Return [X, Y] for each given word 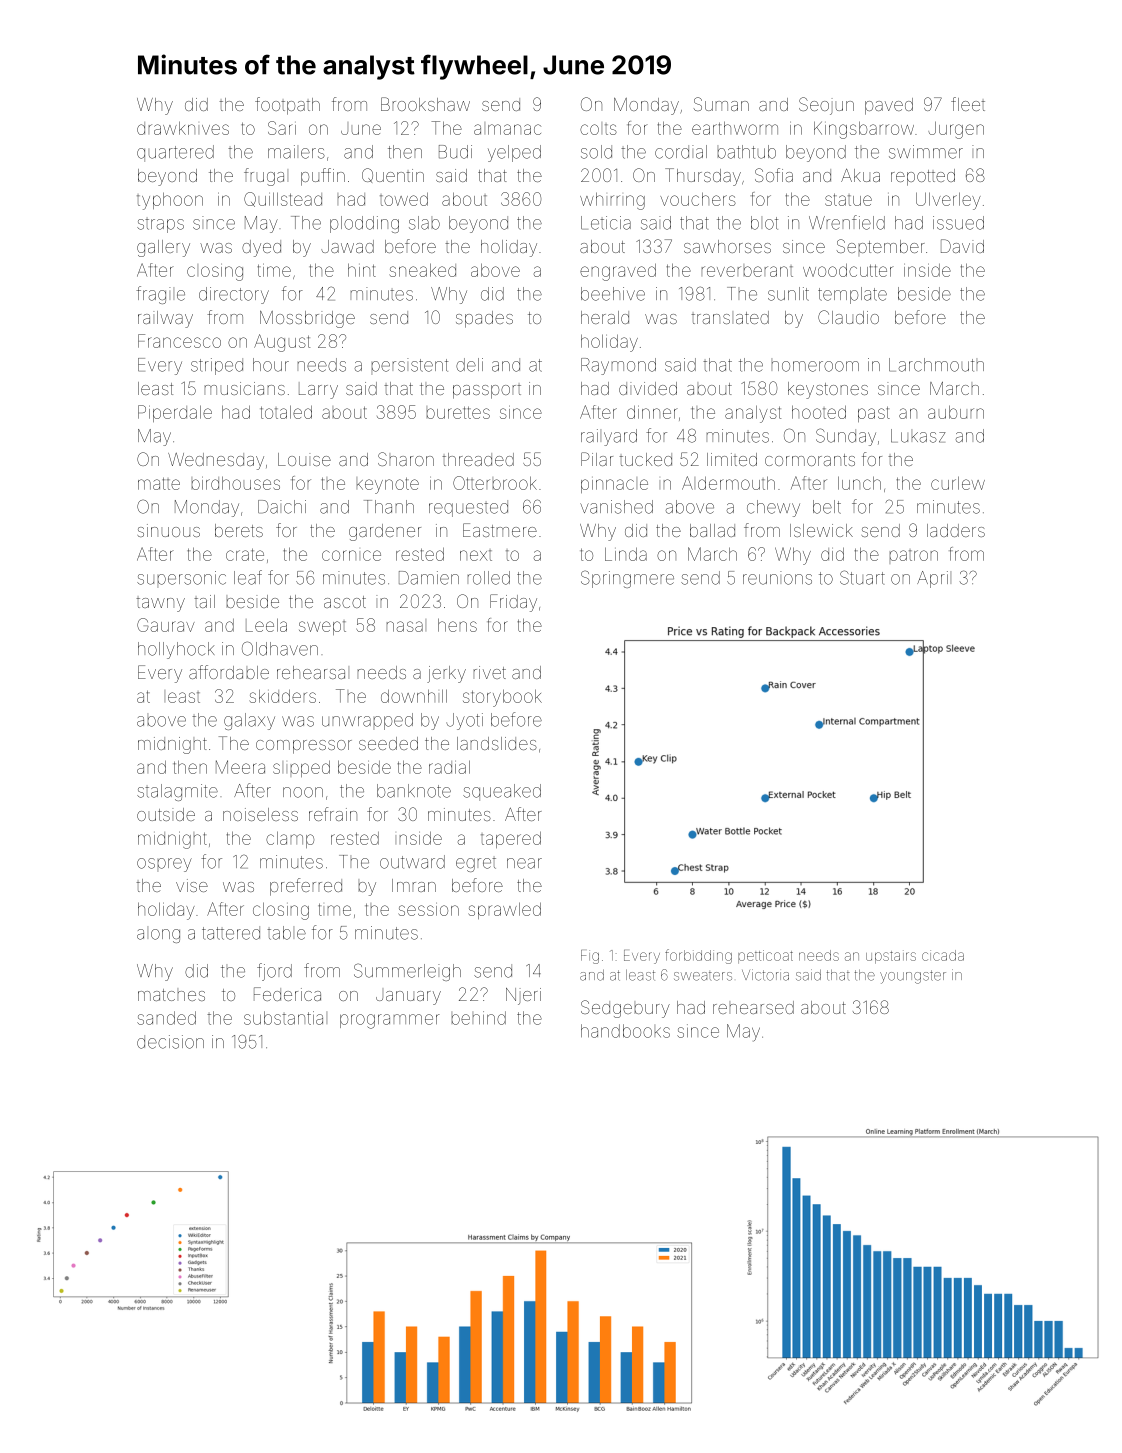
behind [479, 1018]
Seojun [826, 106]
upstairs [891, 957]
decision [170, 1042]
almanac [507, 129]
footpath [287, 106]
